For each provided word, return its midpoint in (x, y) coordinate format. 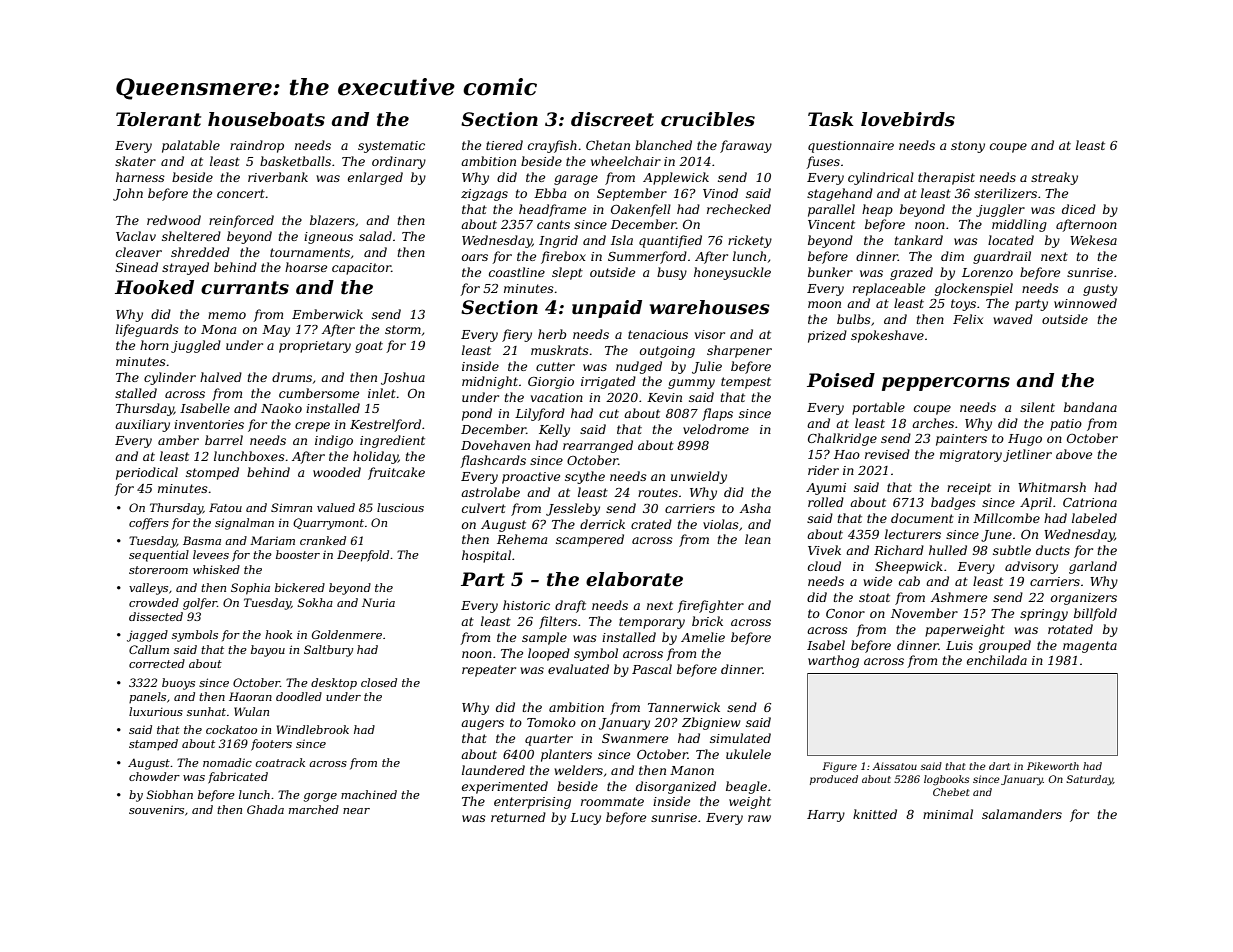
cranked (323, 540)
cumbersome (319, 393)
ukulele (748, 754)
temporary (652, 623)
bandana (1090, 407)
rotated (1070, 629)
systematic (391, 147)
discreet (612, 119)
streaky (1054, 178)
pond (477, 414)
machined (369, 794)
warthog (833, 661)
